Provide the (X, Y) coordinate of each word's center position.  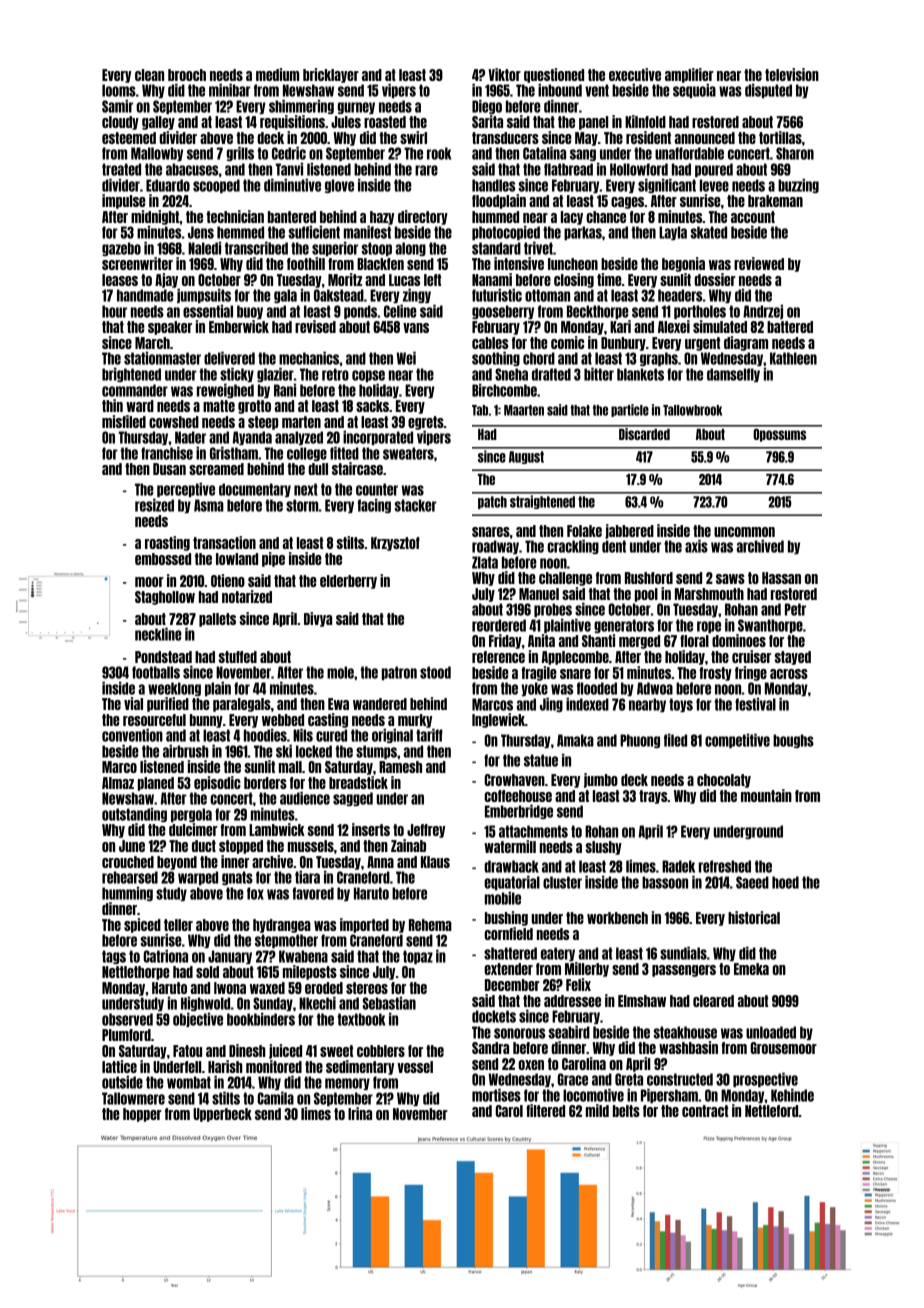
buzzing (798, 185)
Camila (275, 1098)
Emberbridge (519, 811)
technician (235, 216)
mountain (766, 795)
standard (496, 248)
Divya (318, 619)
